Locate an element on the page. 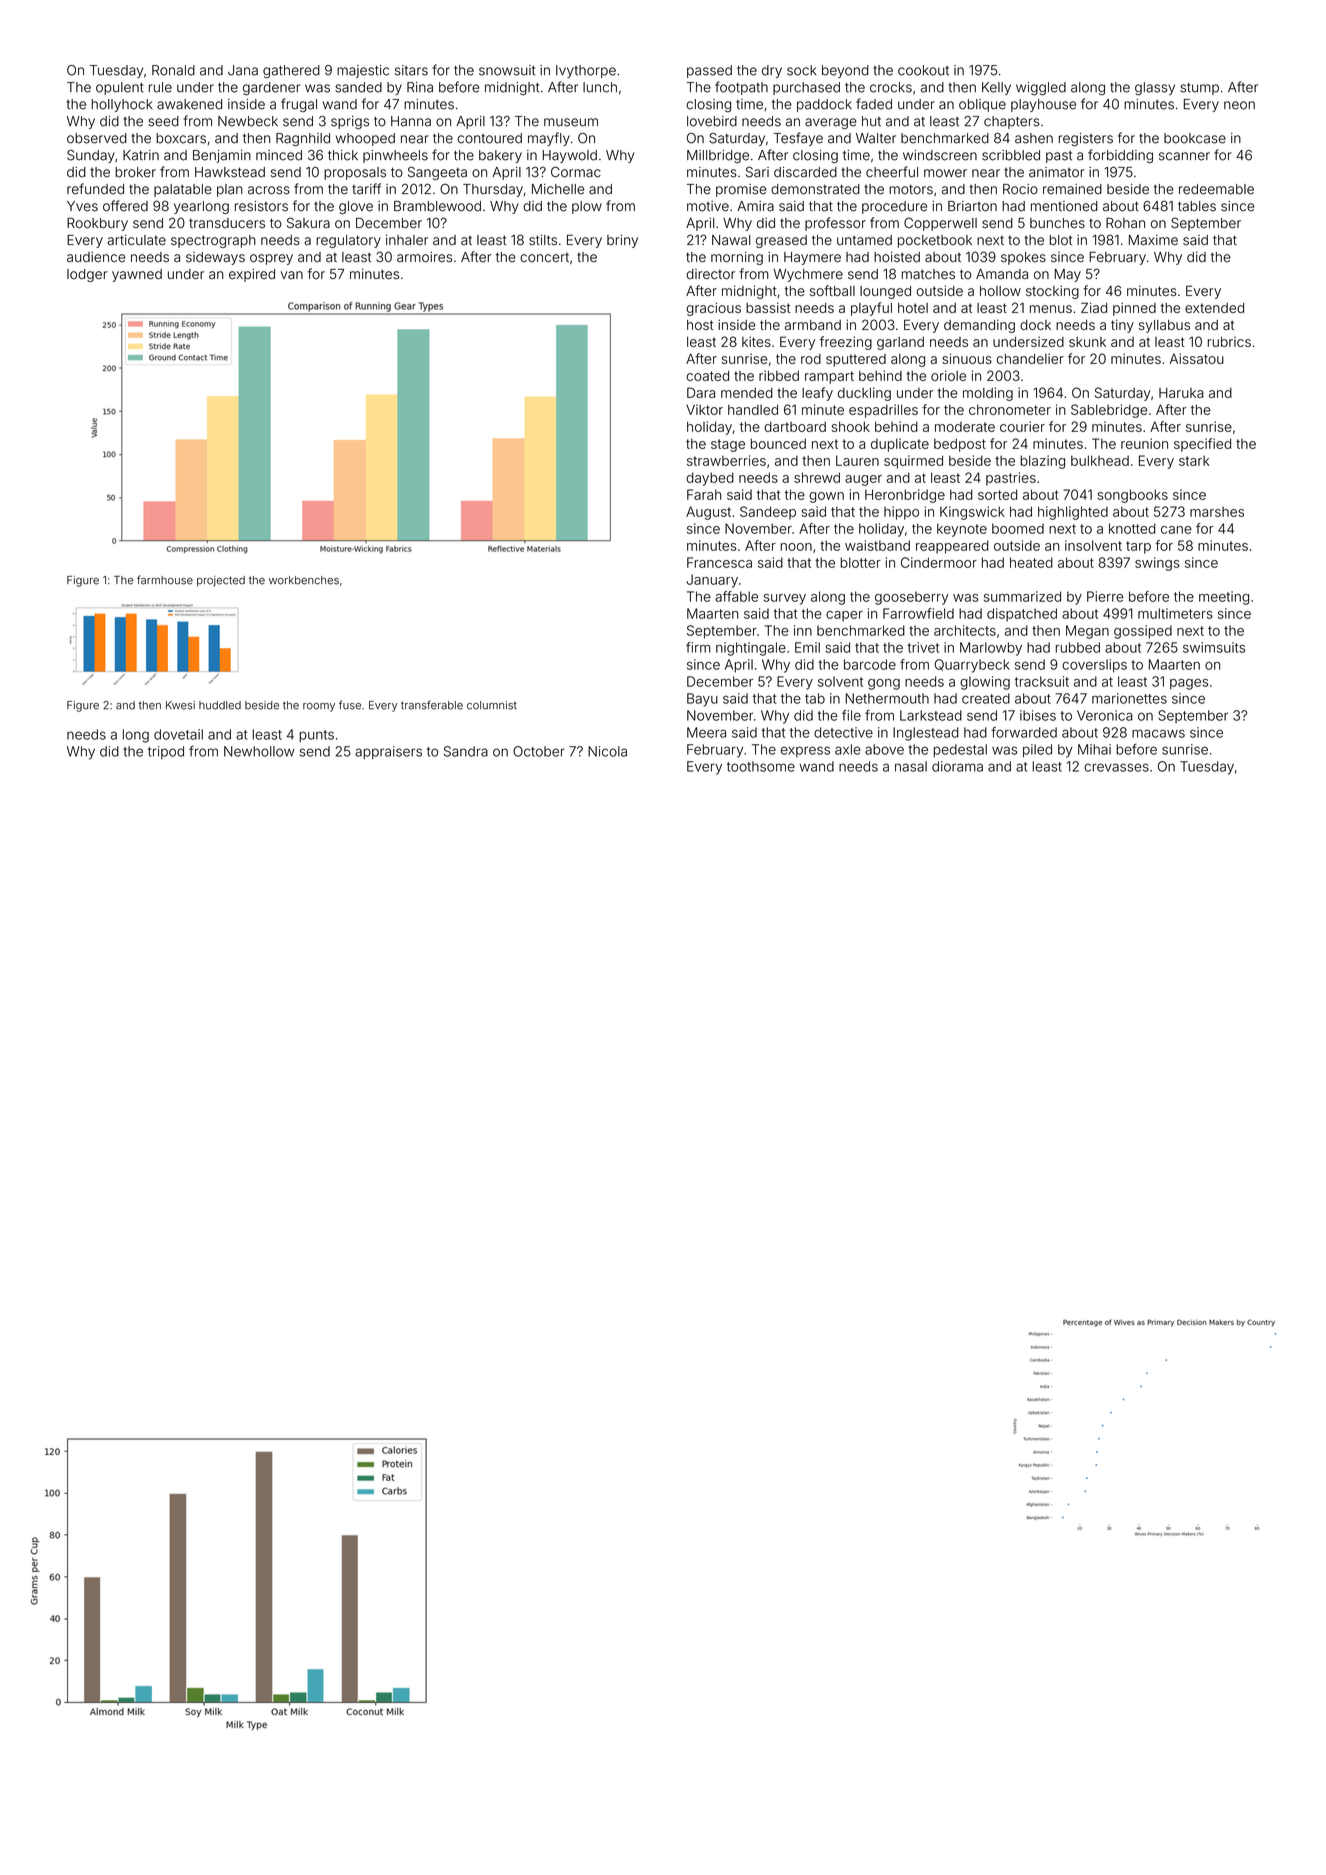 The width and height of the document is (1326, 1875). glassy is located at coordinates (1155, 89).
